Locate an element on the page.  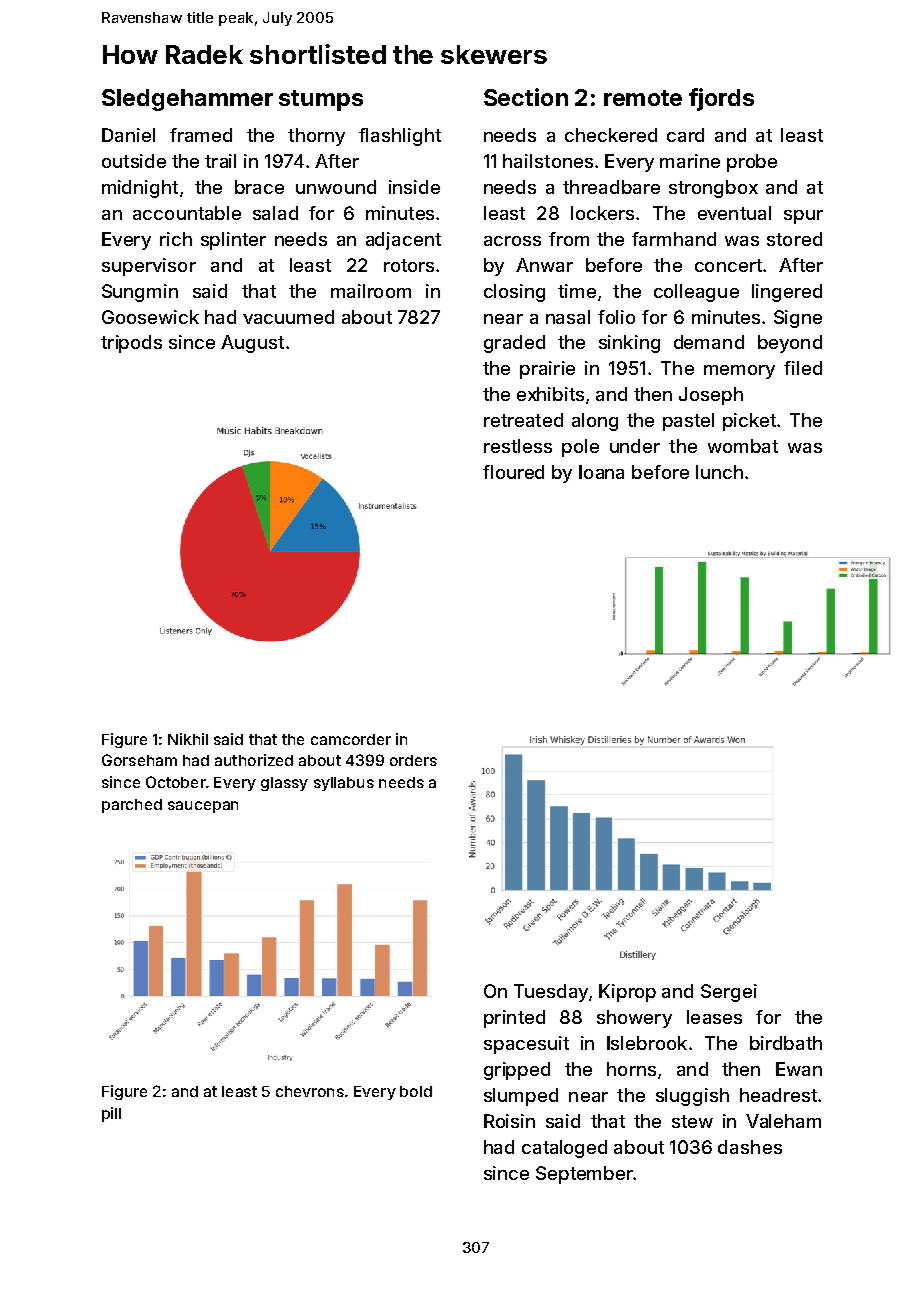
syllabus is located at coordinates (344, 784).
